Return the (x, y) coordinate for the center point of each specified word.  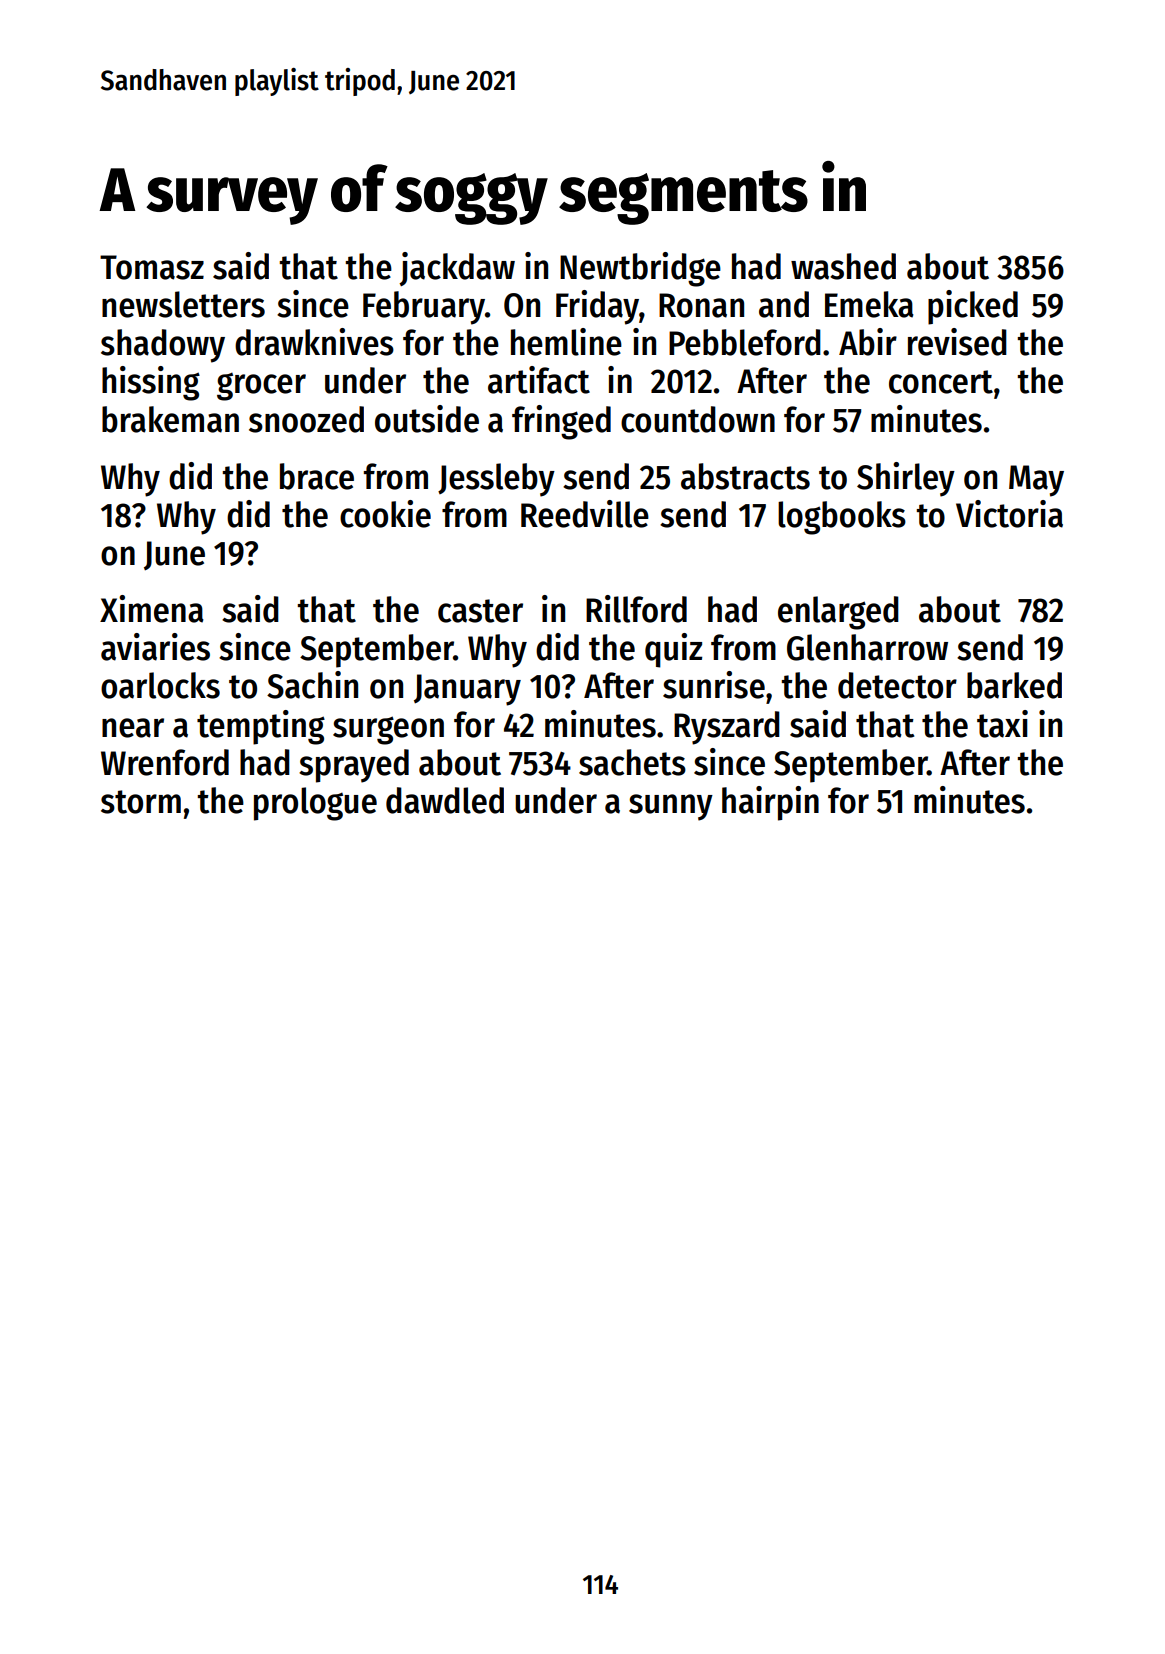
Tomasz (152, 267)
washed (843, 266)
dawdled (445, 800)
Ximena (152, 609)
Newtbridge (640, 269)
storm (141, 802)
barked (1014, 685)
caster (480, 611)
